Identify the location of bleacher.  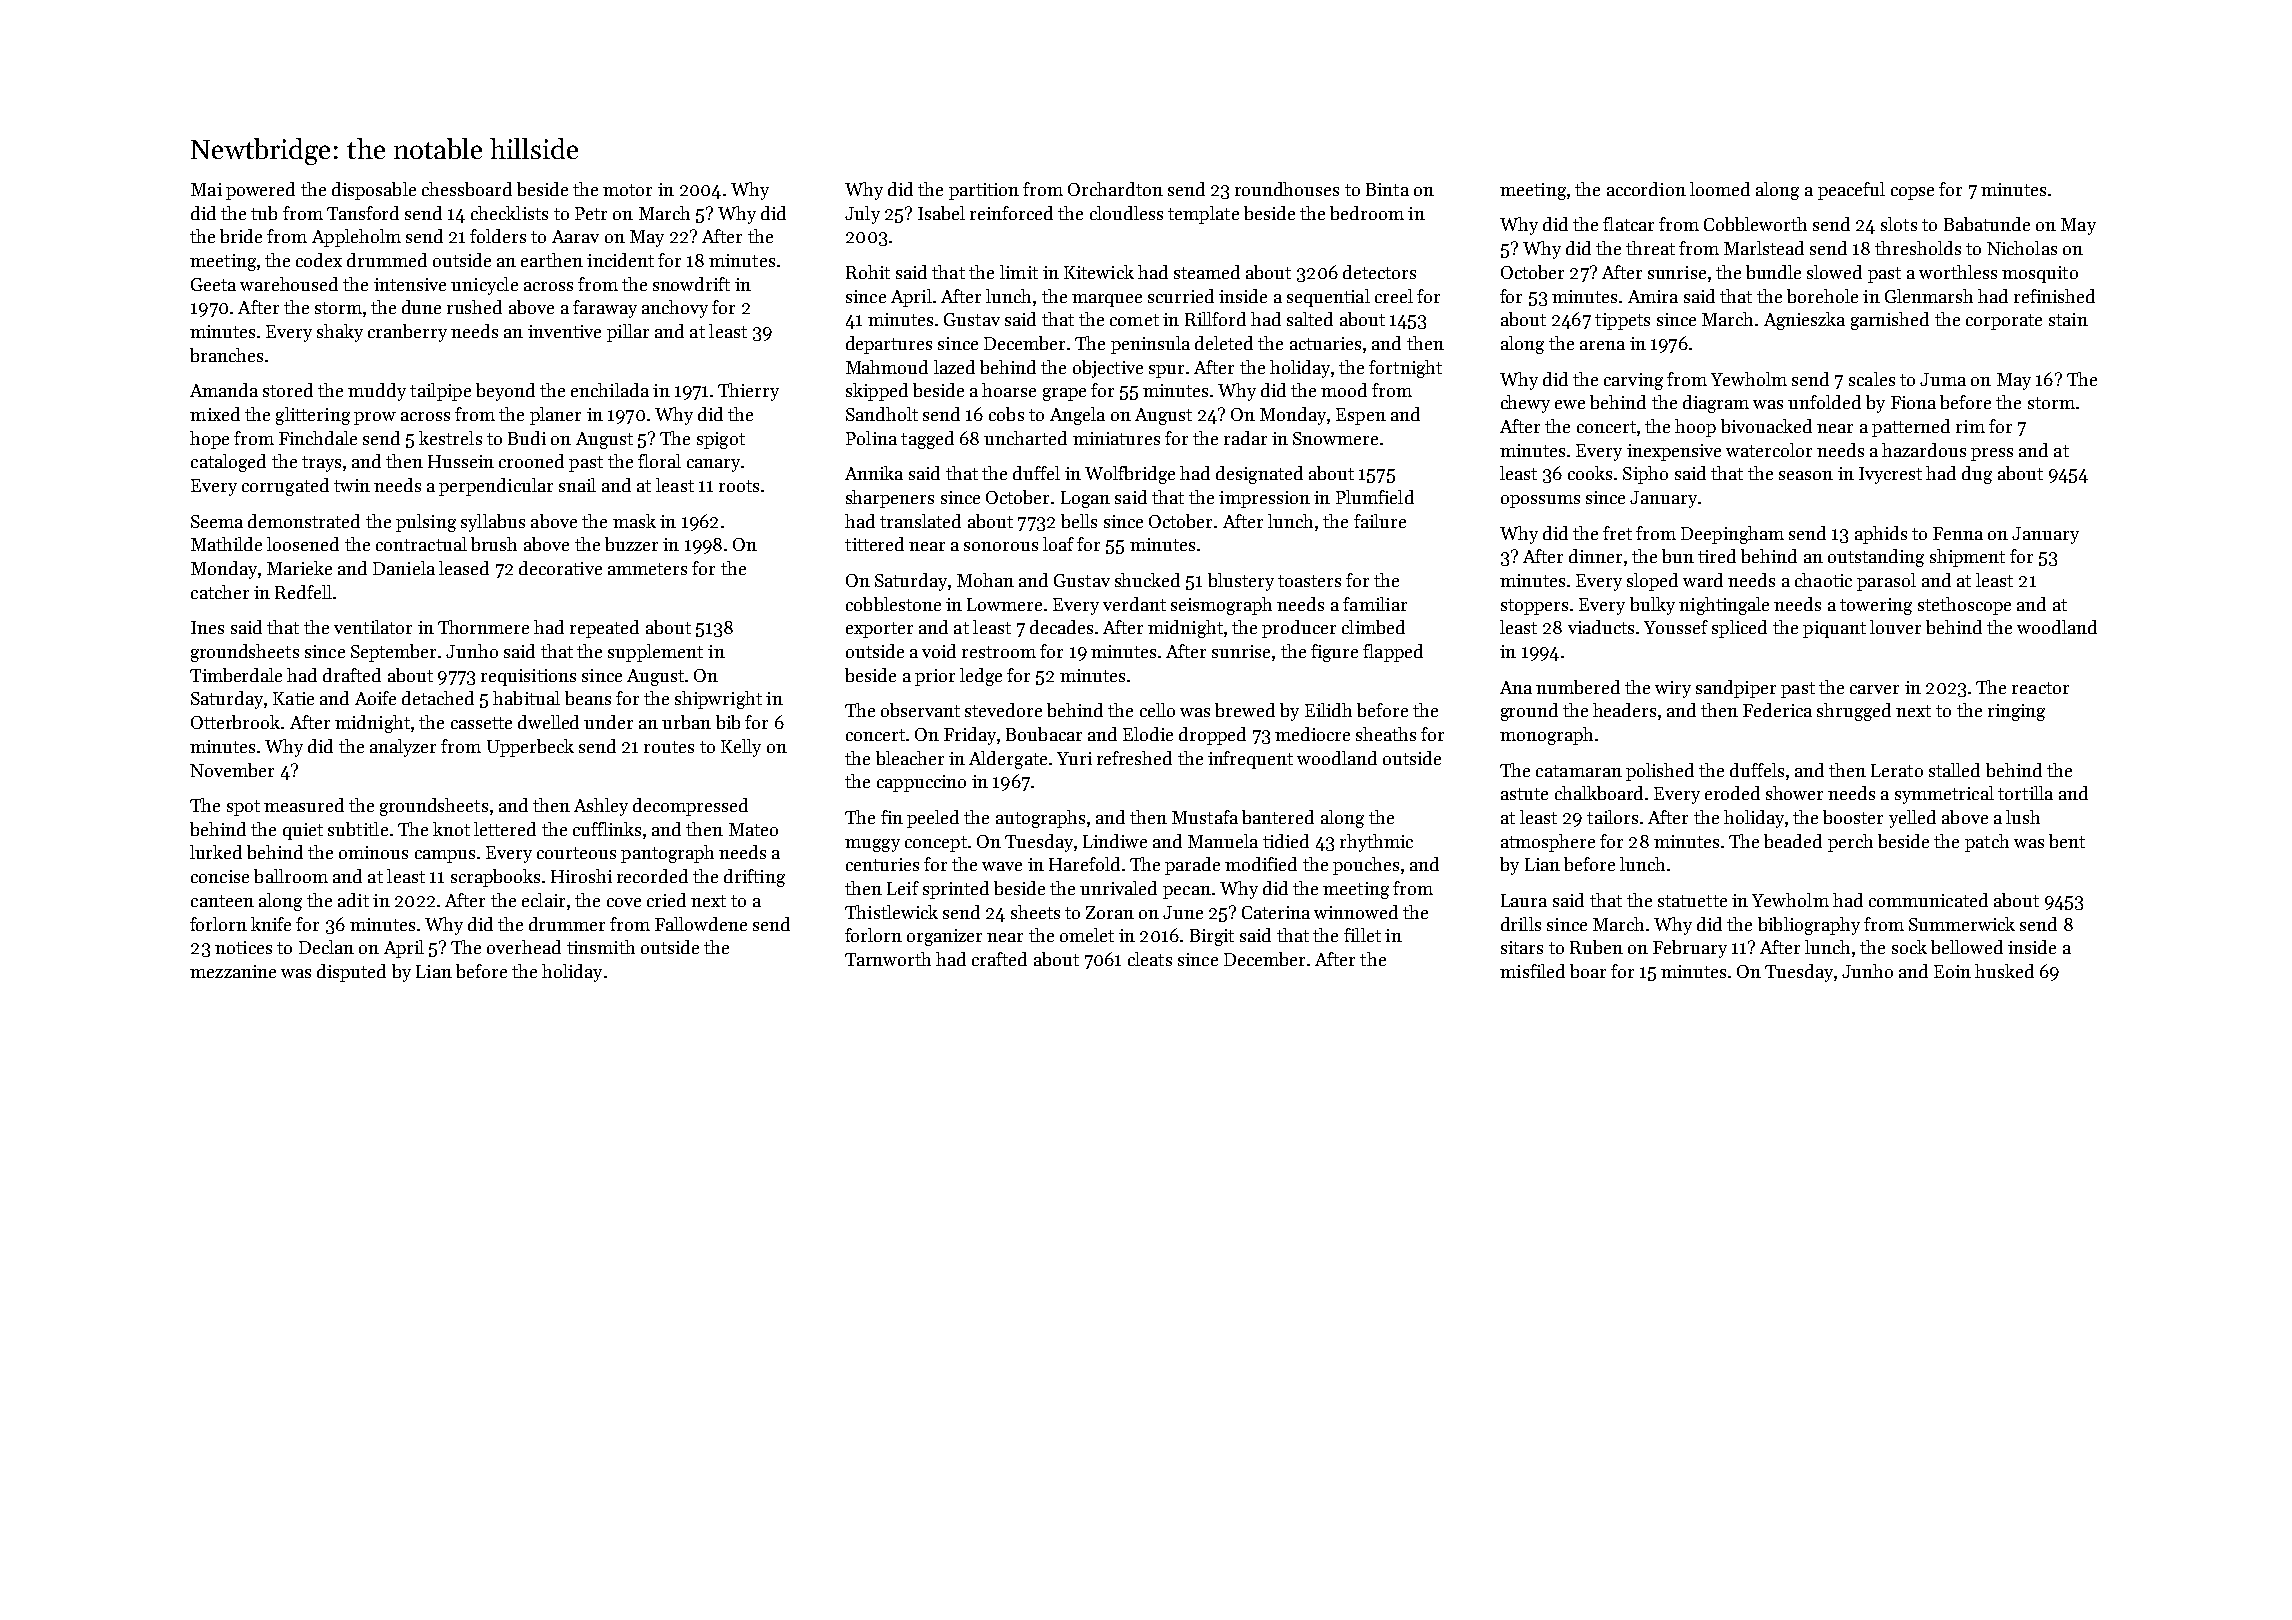
(910, 758).
